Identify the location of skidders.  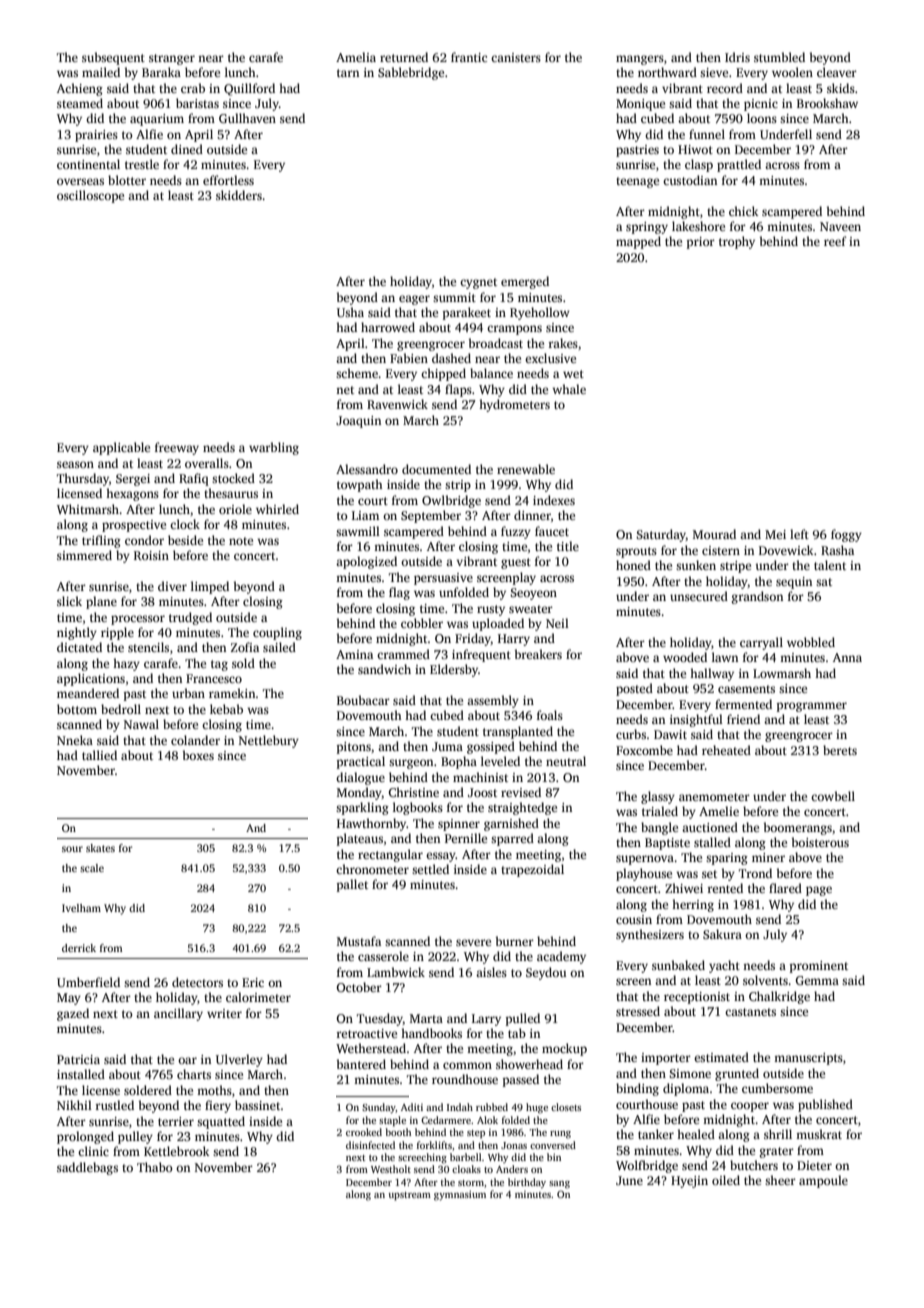
(239, 195).
